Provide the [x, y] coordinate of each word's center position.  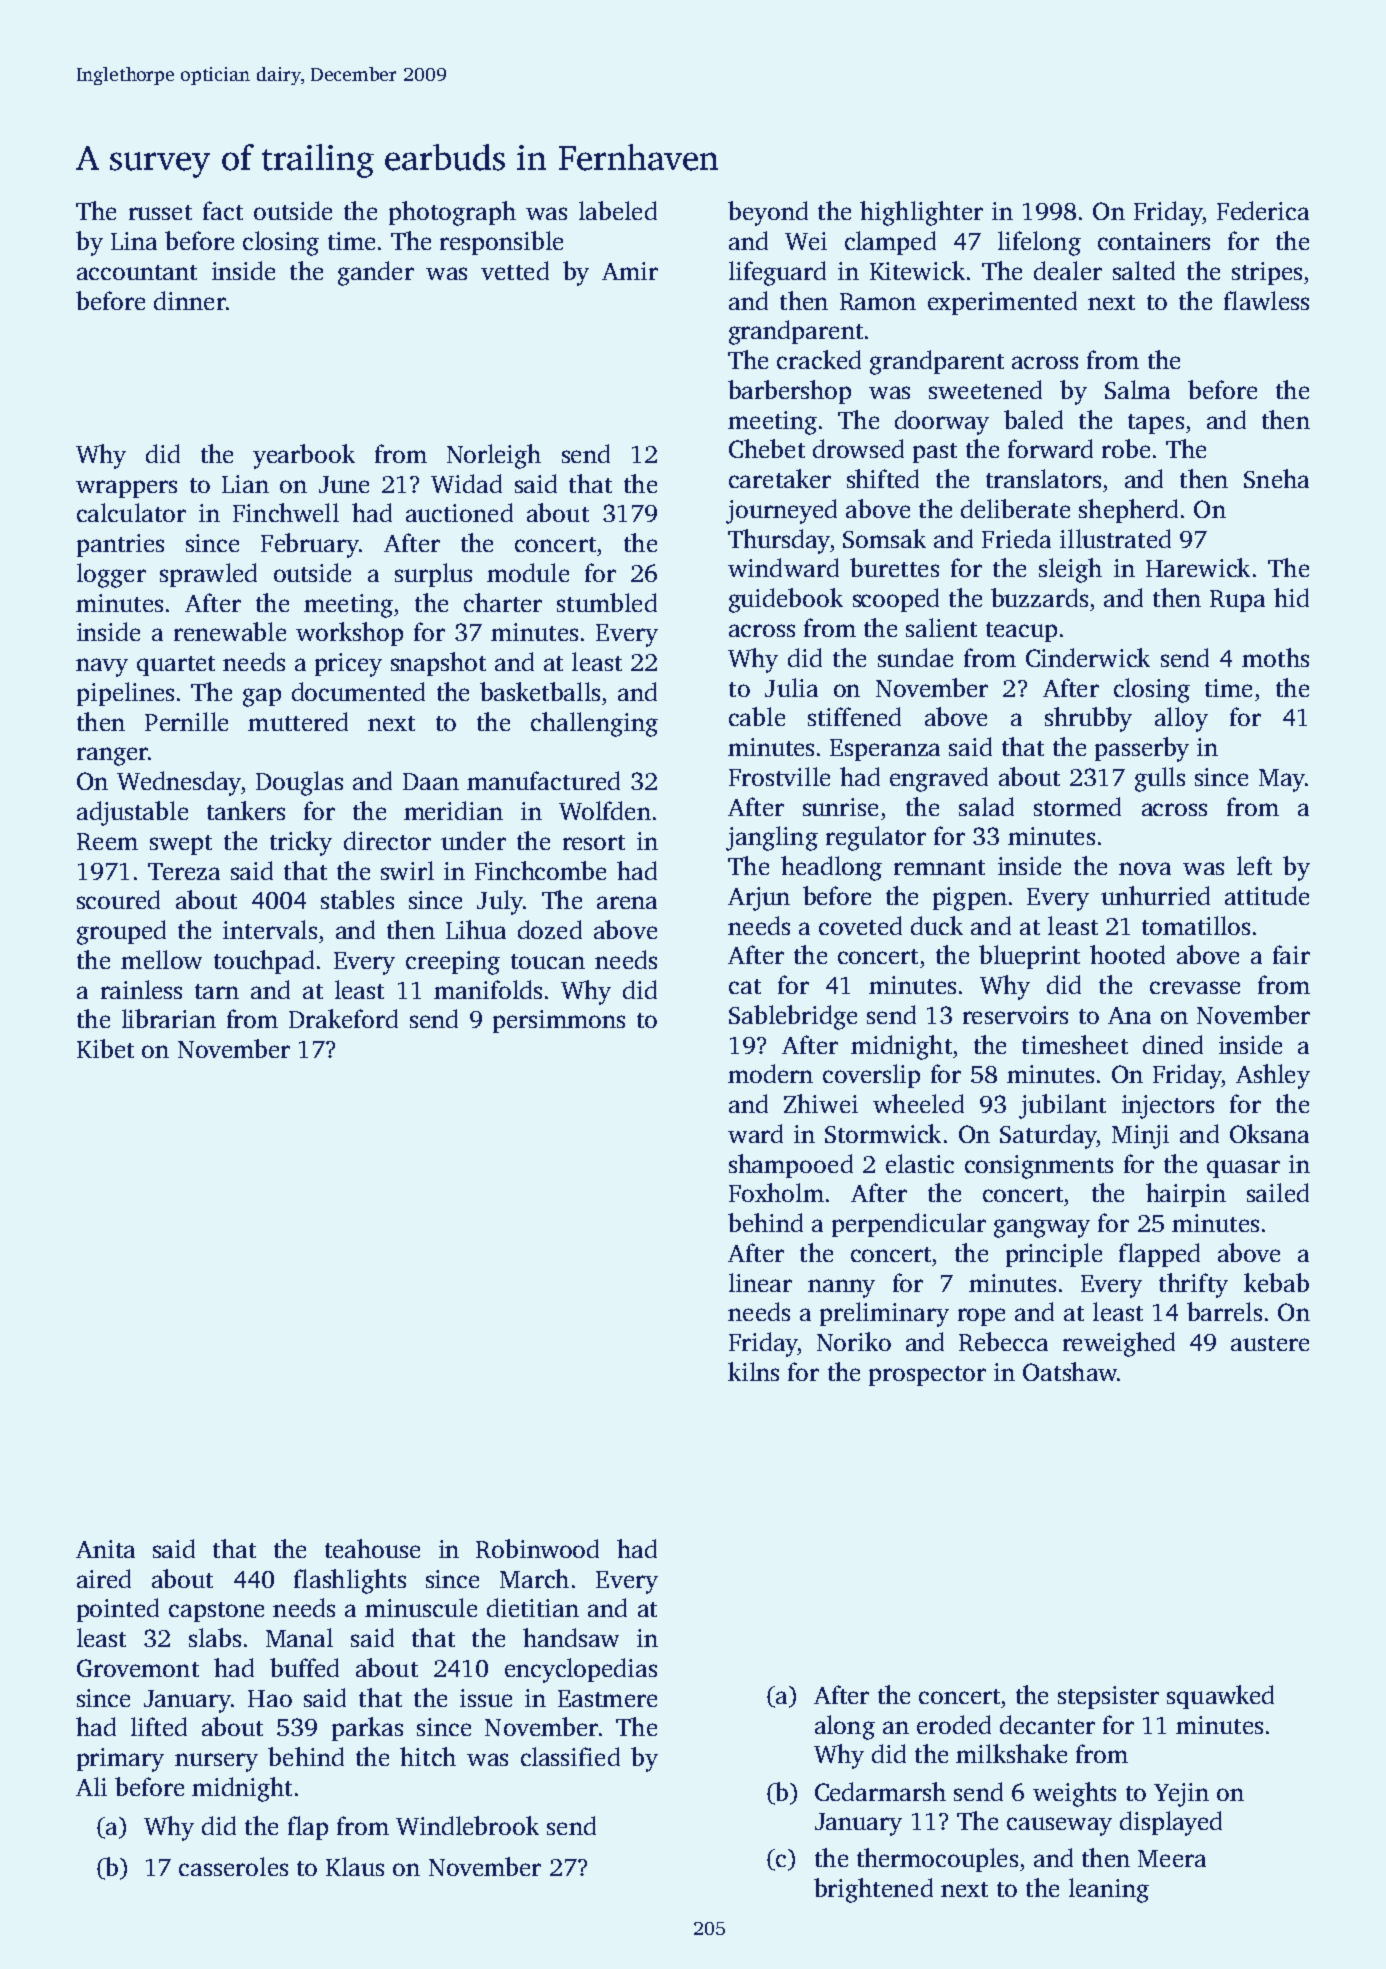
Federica [1263, 210]
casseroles [233, 1866]
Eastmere [607, 1698]
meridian [453, 810]
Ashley [1273, 1076]
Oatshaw [1070, 1371]
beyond [768, 213]
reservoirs [1015, 1015]
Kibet [105, 1048]
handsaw [571, 1637]
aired [104, 1578]
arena [627, 902]
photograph [452, 213]
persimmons [559, 1021]
